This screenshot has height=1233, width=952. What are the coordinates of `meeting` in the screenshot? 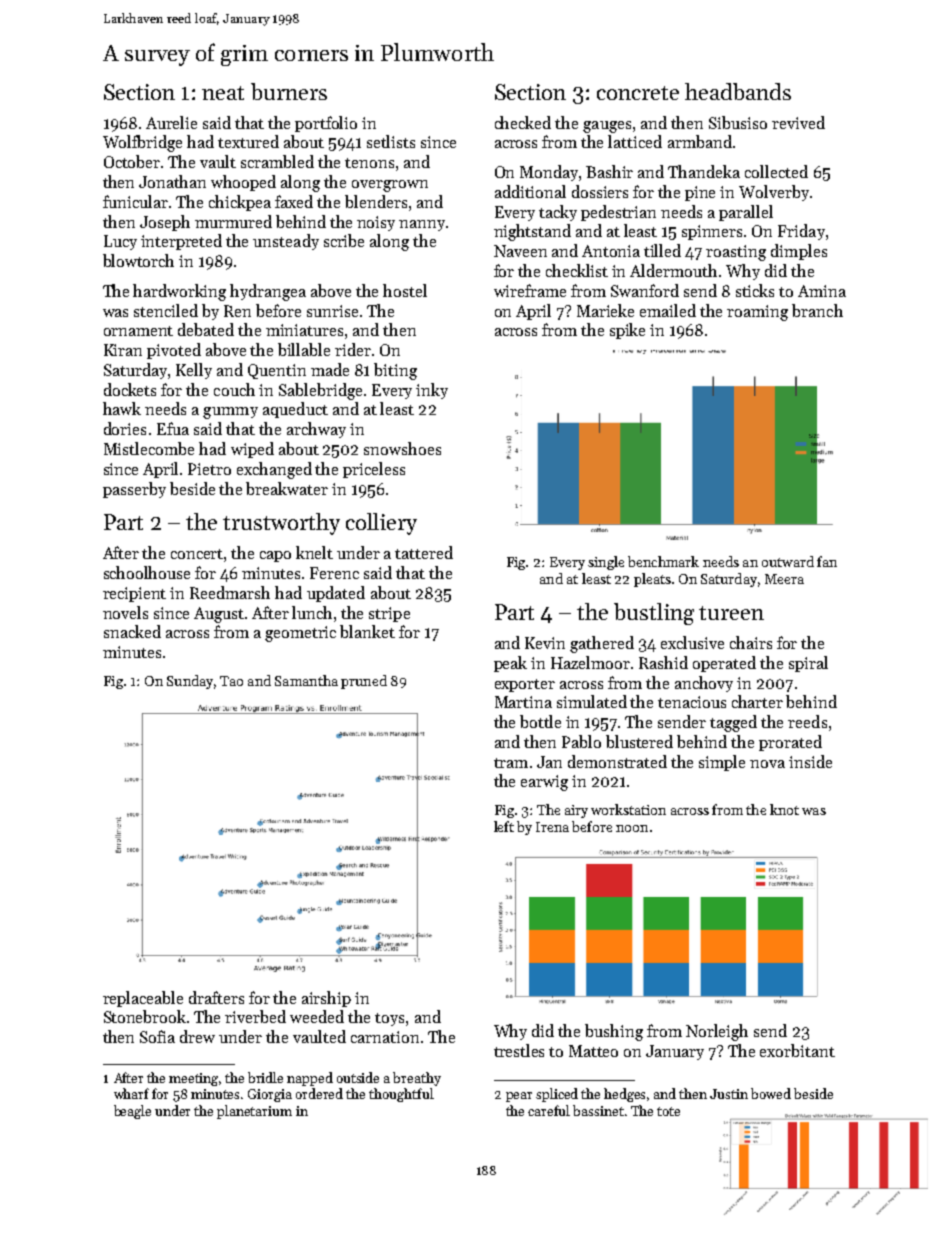 It's located at (194, 1079).
